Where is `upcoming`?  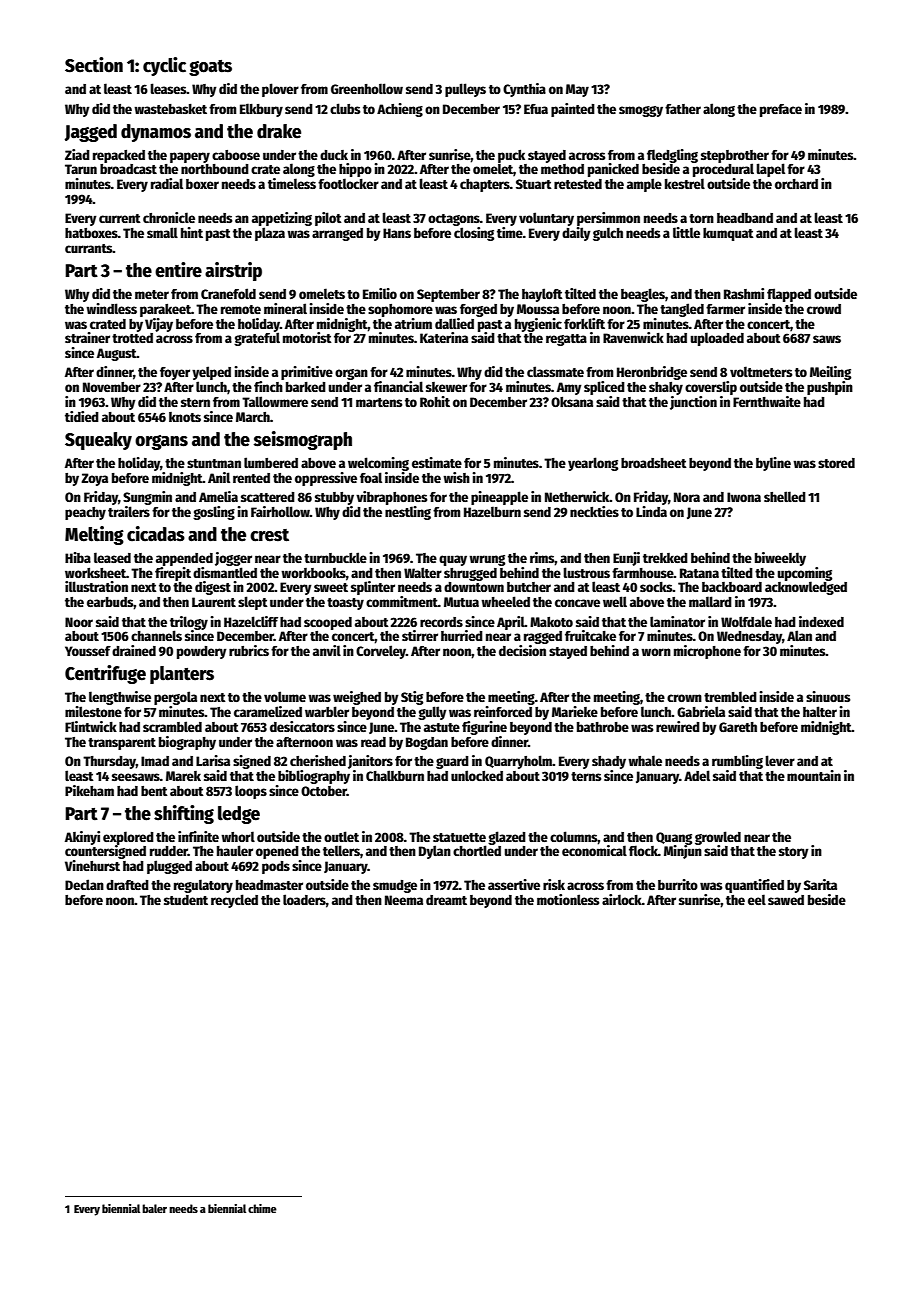
upcoming is located at coordinates (805, 574).
